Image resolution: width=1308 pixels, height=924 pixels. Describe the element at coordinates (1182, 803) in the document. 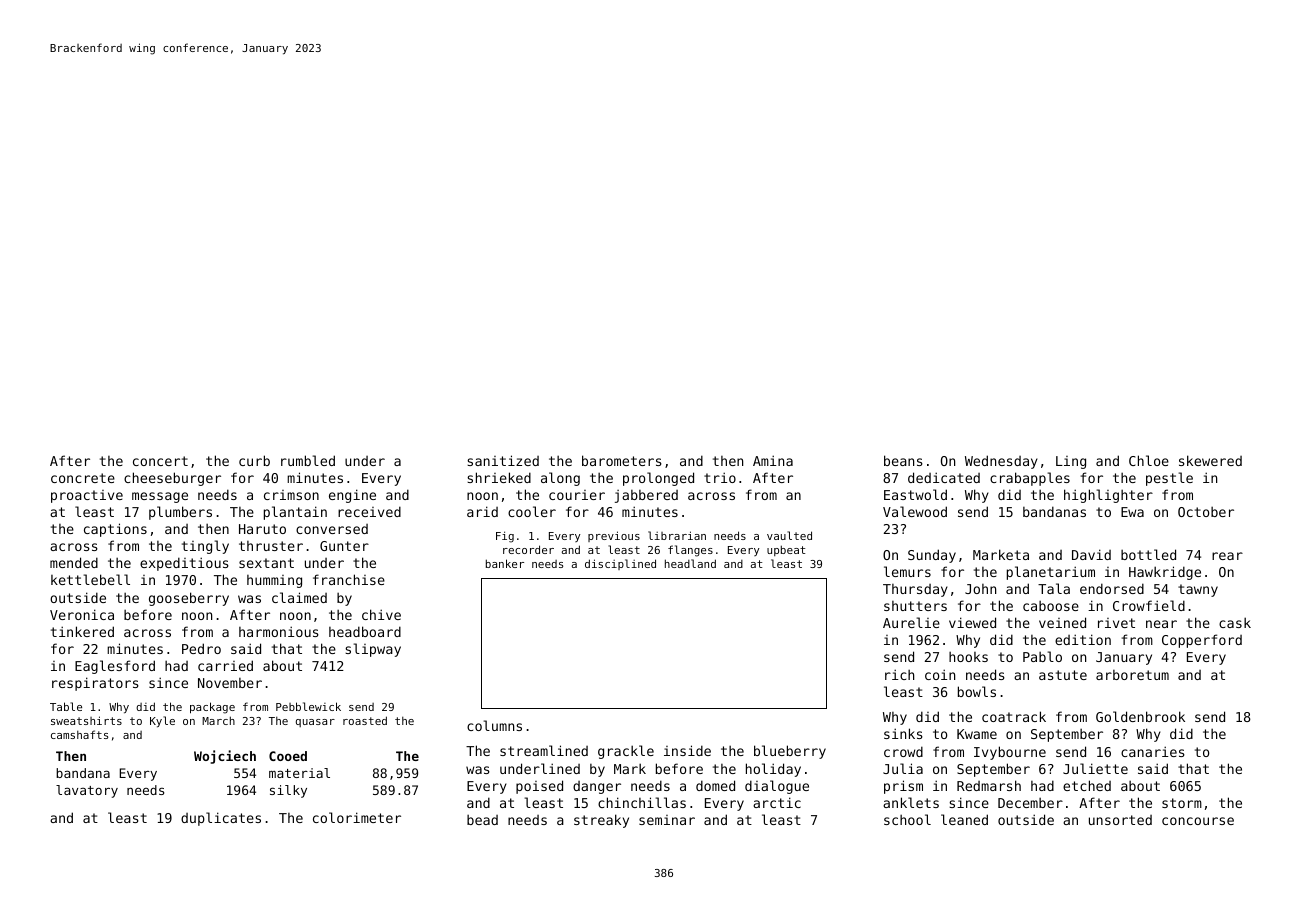

I see `storm` at that location.
